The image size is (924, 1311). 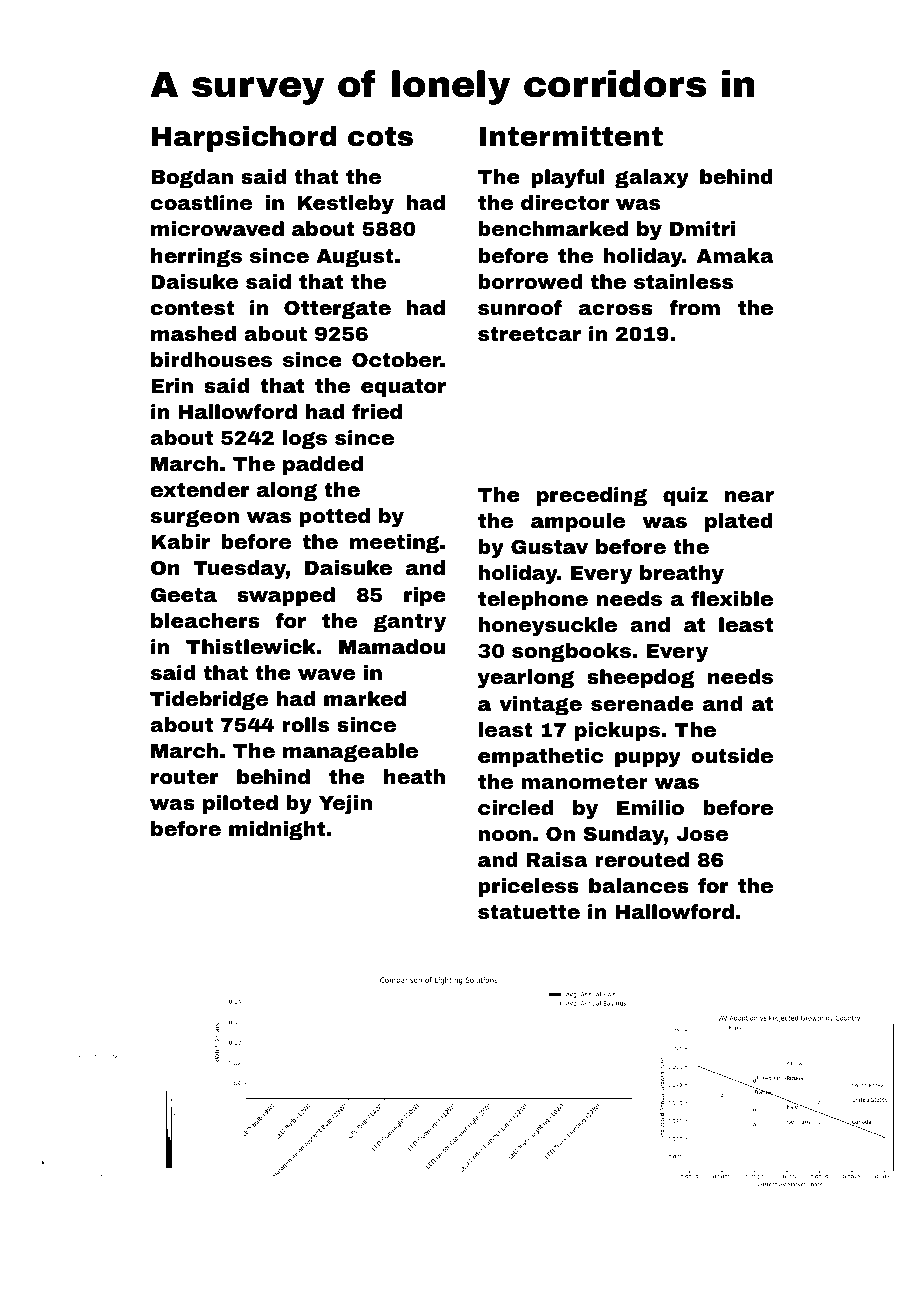 What do you see at coordinates (529, 912) in the page?
I see `statuette` at bounding box center [529, 912].
